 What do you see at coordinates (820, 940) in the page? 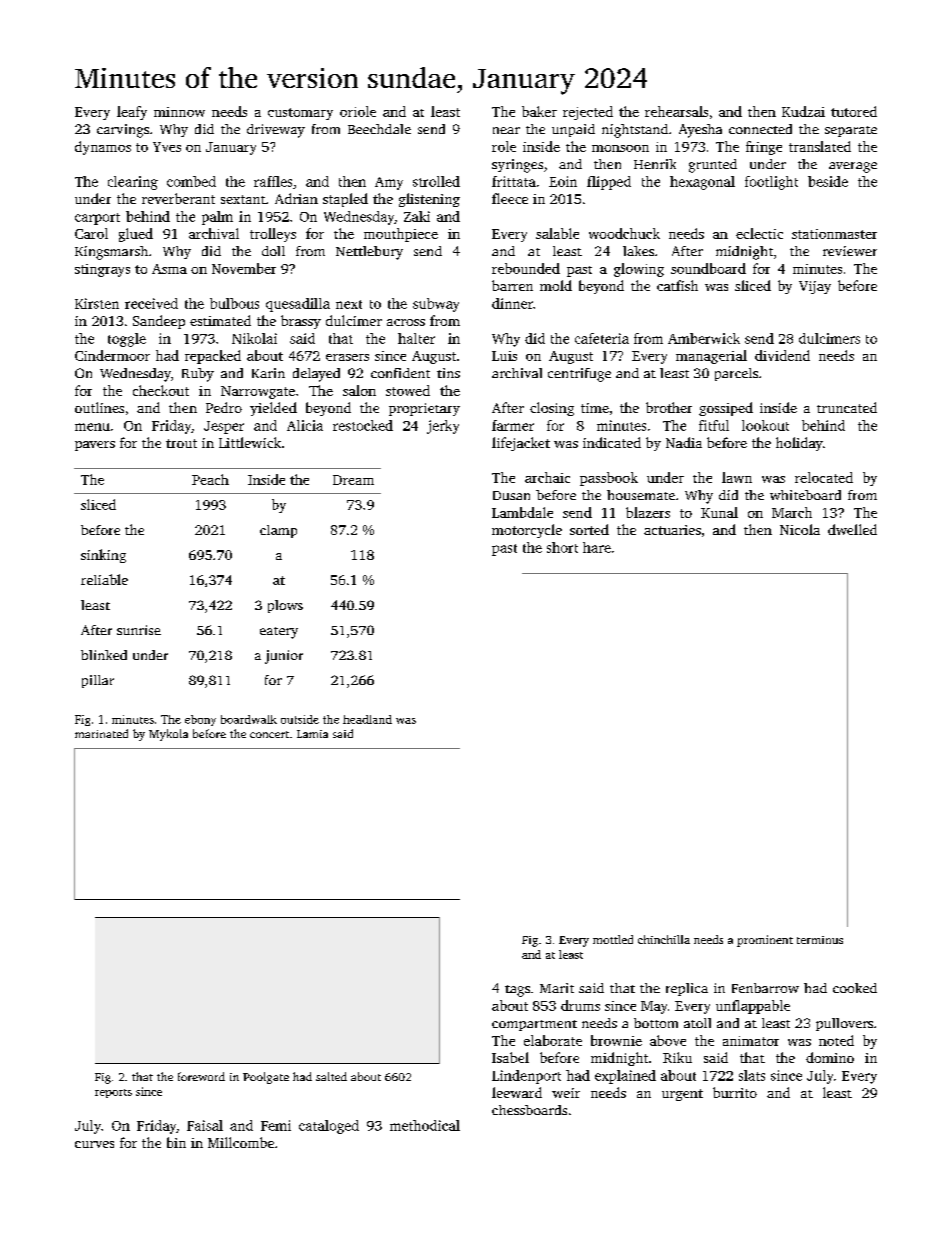
I see `terminus` at bounding box center [820, 940].
